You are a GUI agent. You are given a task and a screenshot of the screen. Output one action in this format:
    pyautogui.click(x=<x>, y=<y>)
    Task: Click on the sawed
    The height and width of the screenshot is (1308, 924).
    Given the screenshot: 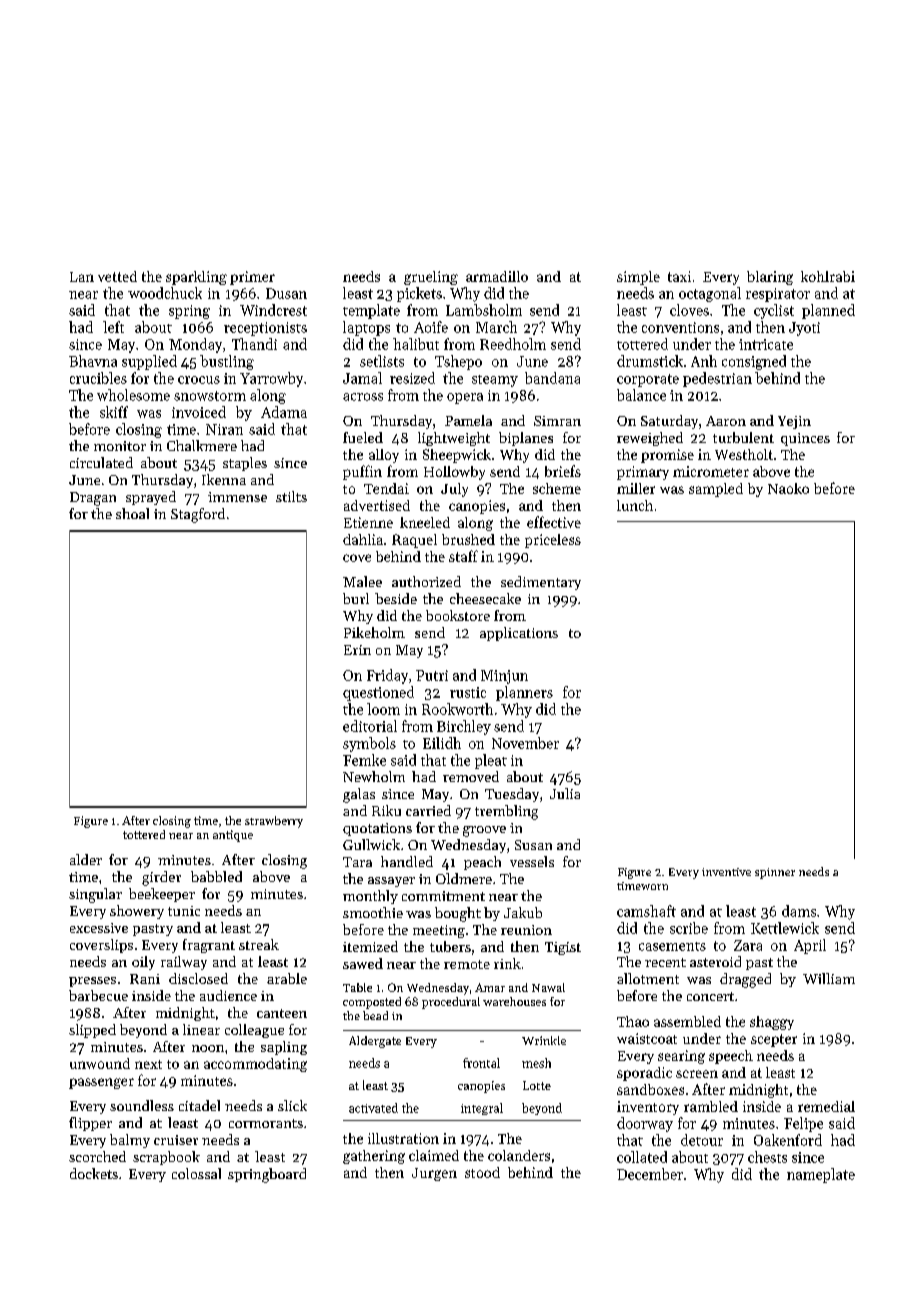 What is the action you would take?
    pyautogui.click(x=363, y=963)
